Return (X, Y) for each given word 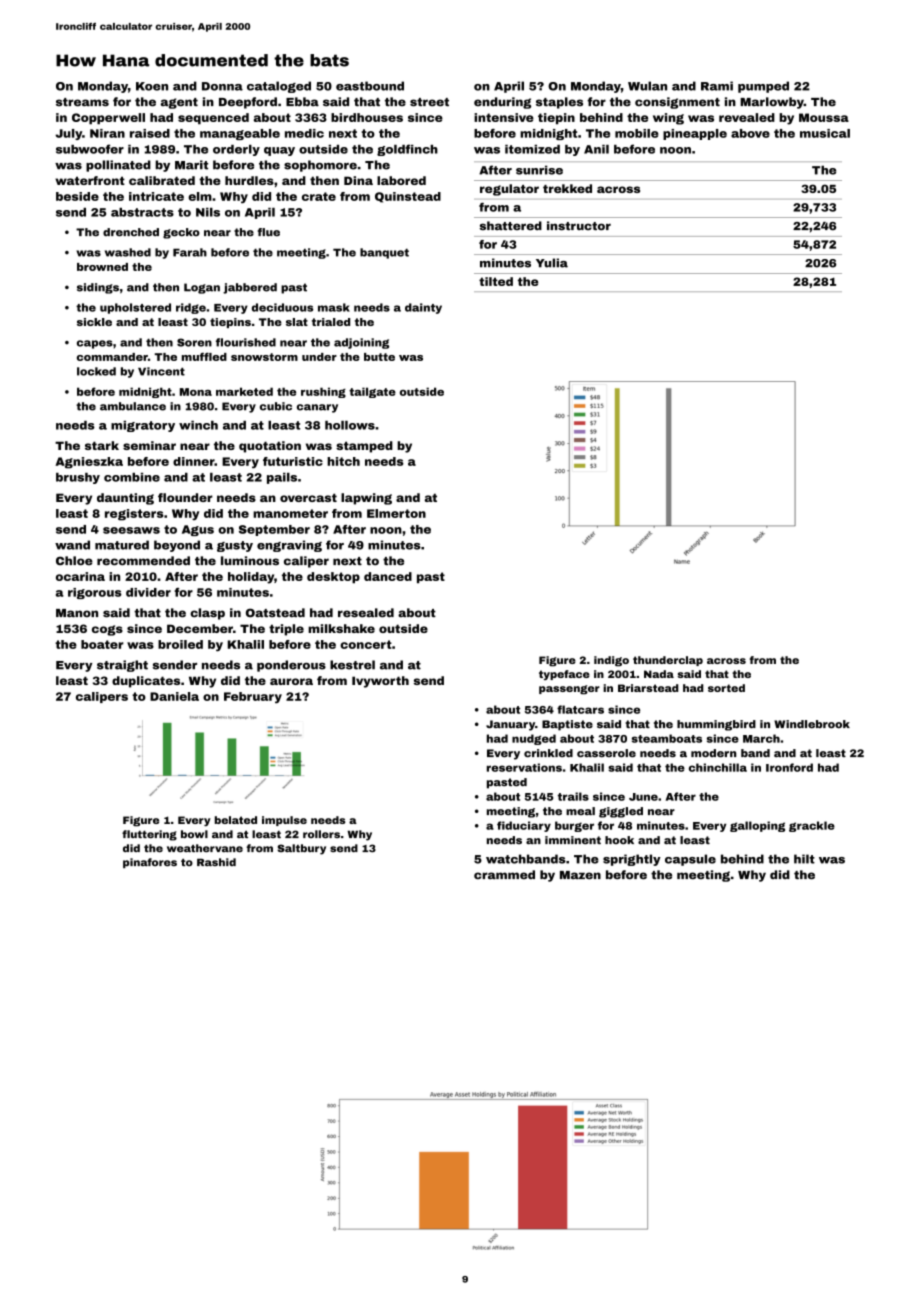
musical (825, 133)
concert (366, 644)
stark (102, 445)
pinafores (150, 863)
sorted (726, 688)
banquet (384, 253)
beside (77, 196)
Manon (77, 613)
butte (379, 357)
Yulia (552, 263)
